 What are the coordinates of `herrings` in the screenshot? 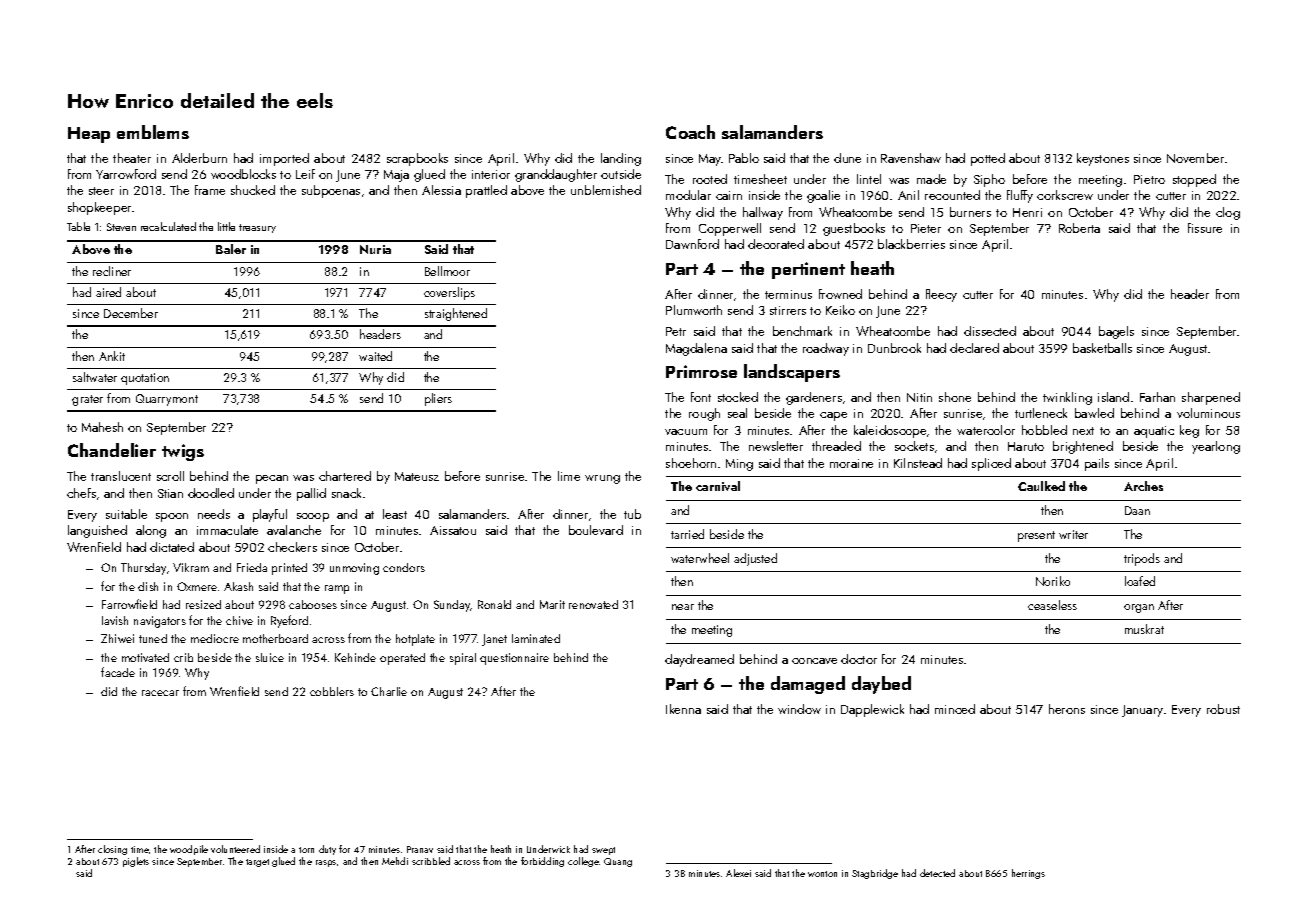 It's located at (1028, 874).
